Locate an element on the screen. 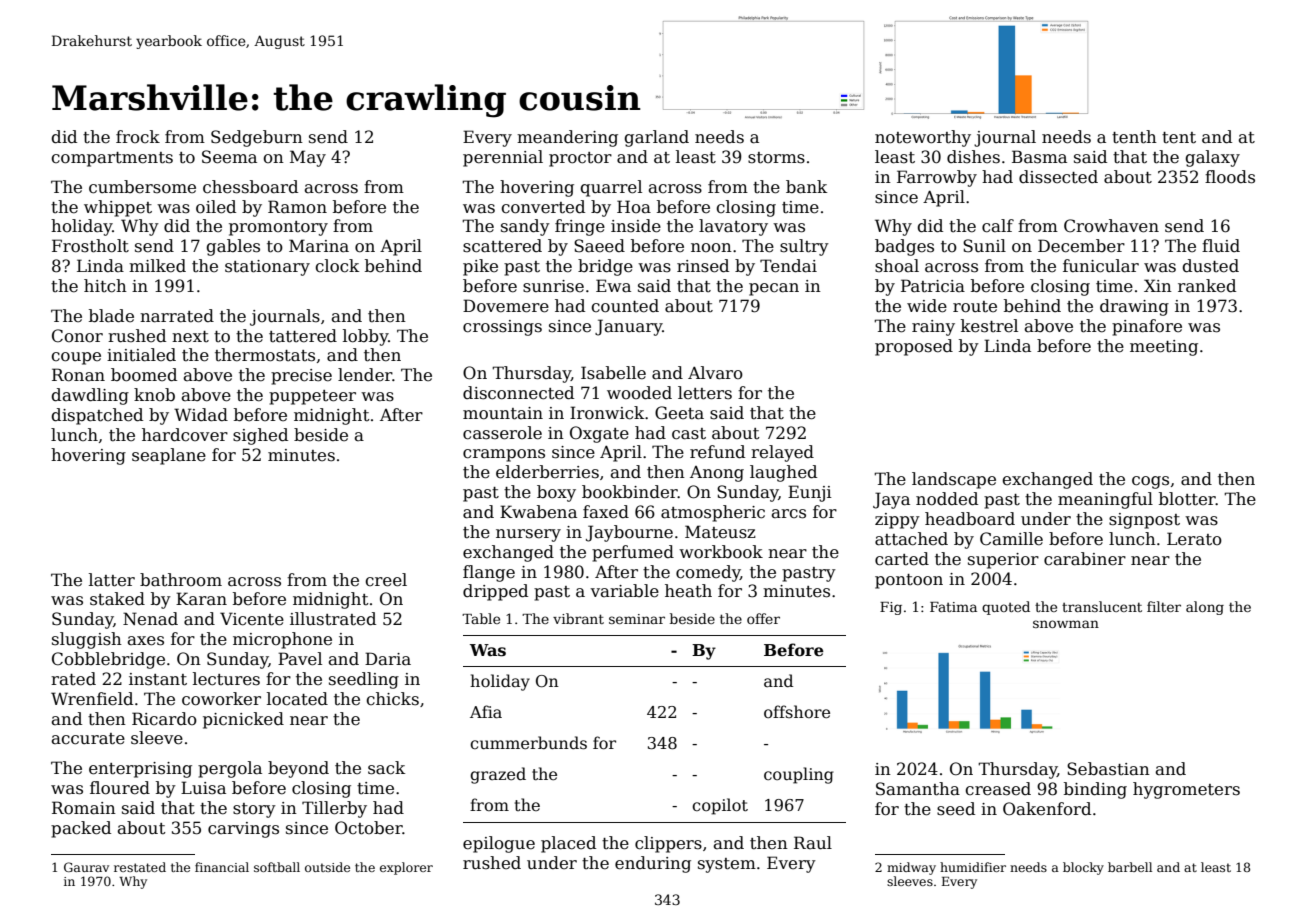 The image size is (1308, 924). crampons is located at coordinates (504, 455).
